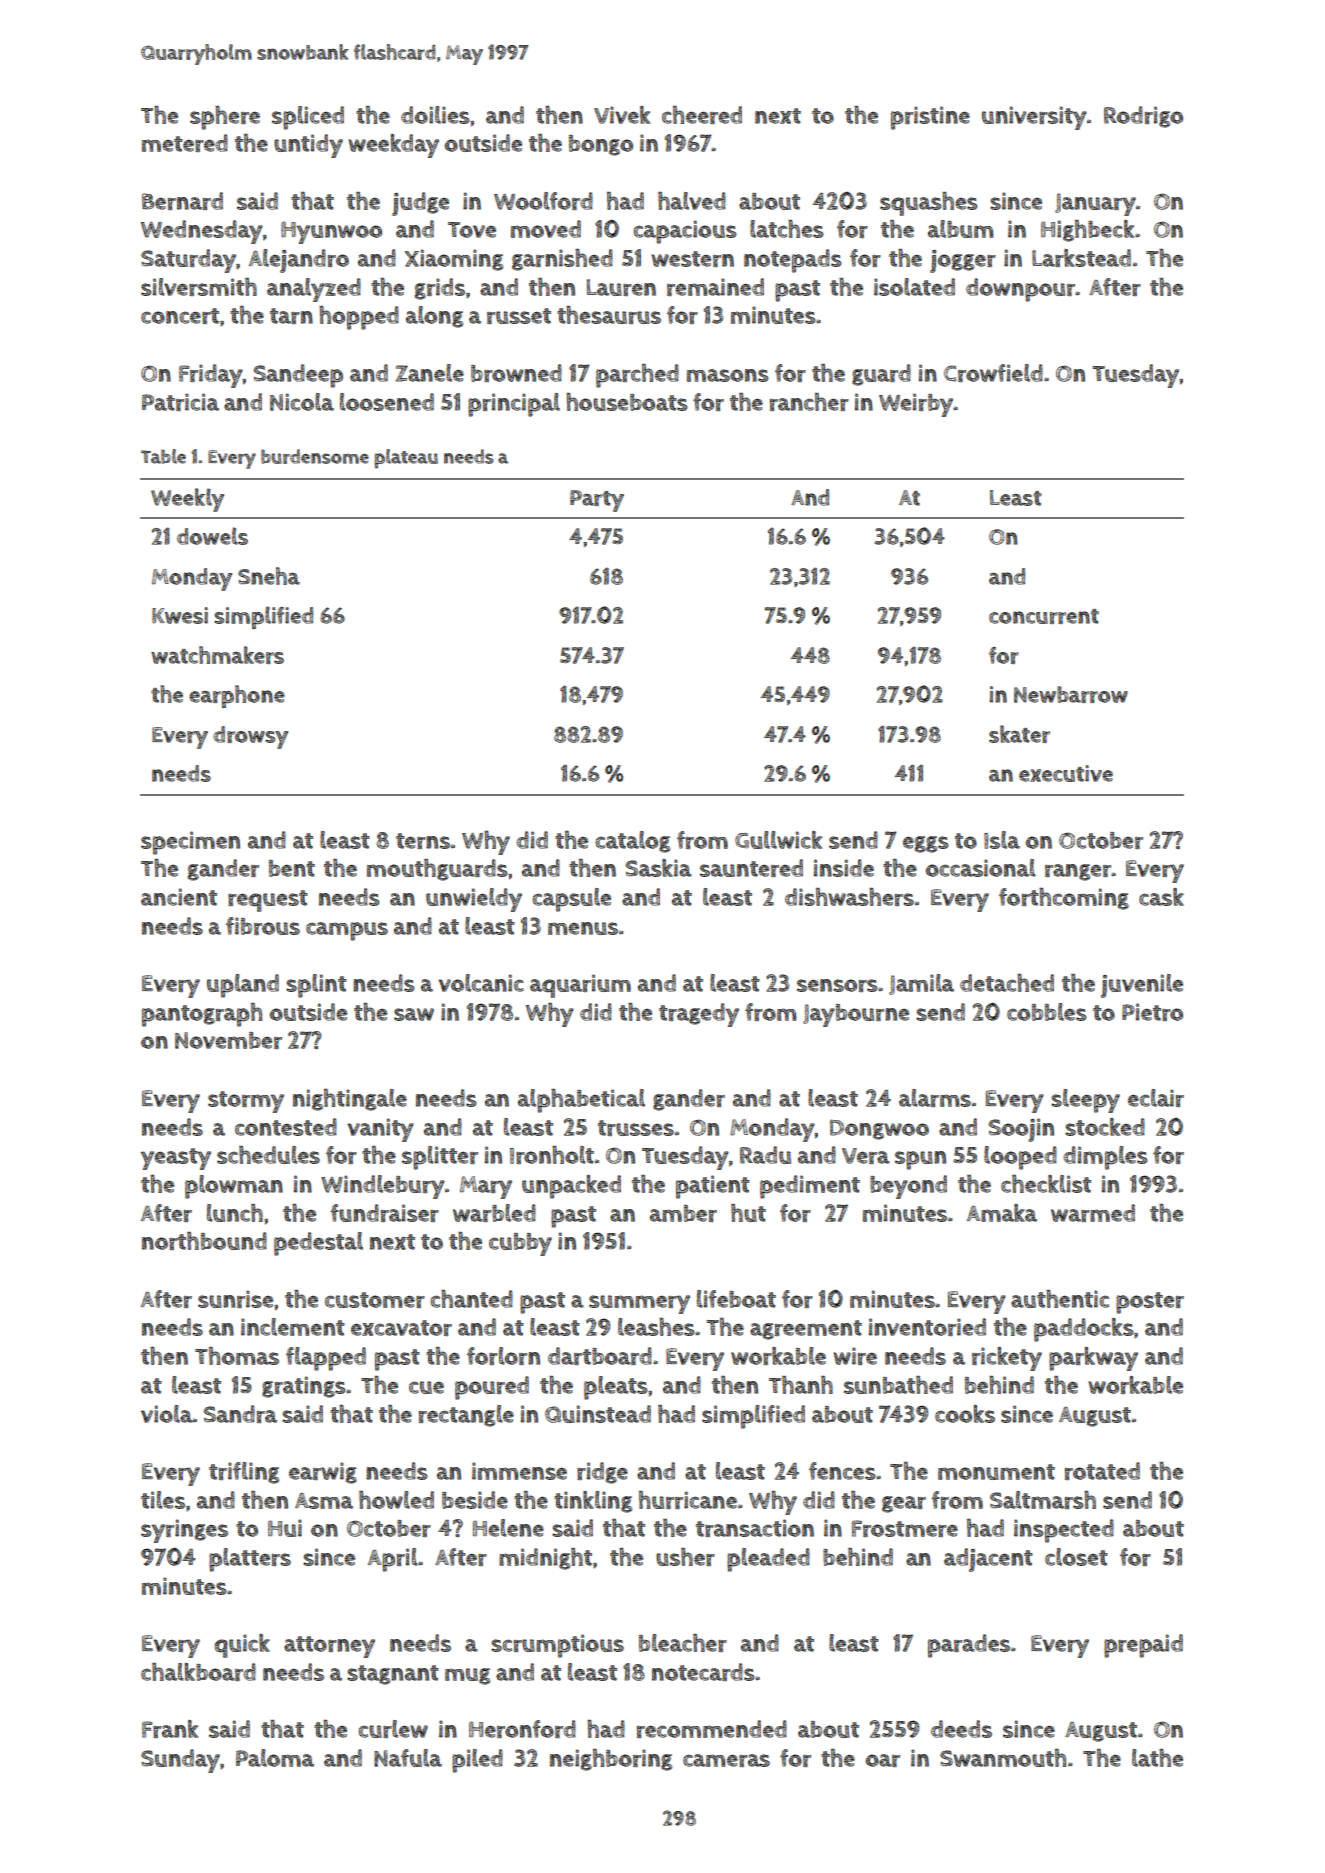 This document has height=1873, width=1325. What do you see at coordinates (633, 842) in the document?
I see `catalog` at bounding box center [633, 842].
